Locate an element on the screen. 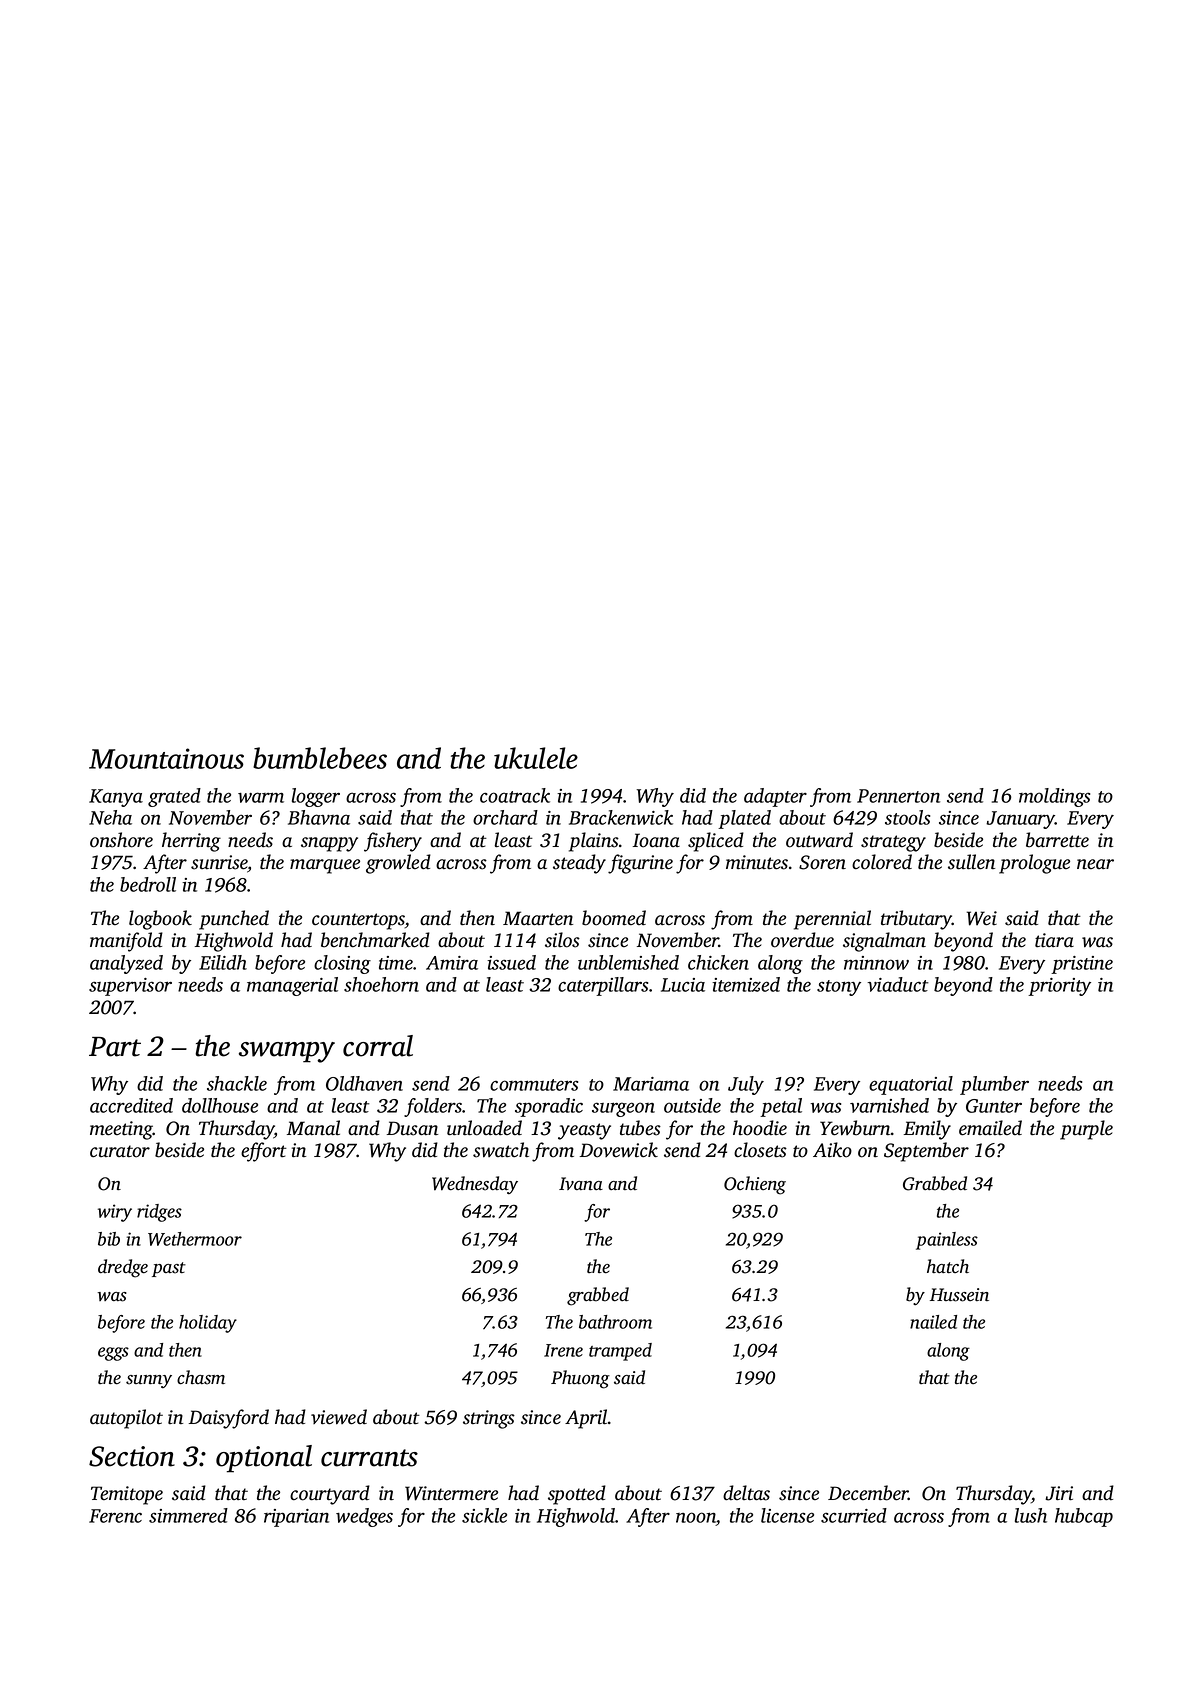 Image resolution: width=1203 pixels, height=1702 pixels. coatrack is located at coordinates (515, 795).
